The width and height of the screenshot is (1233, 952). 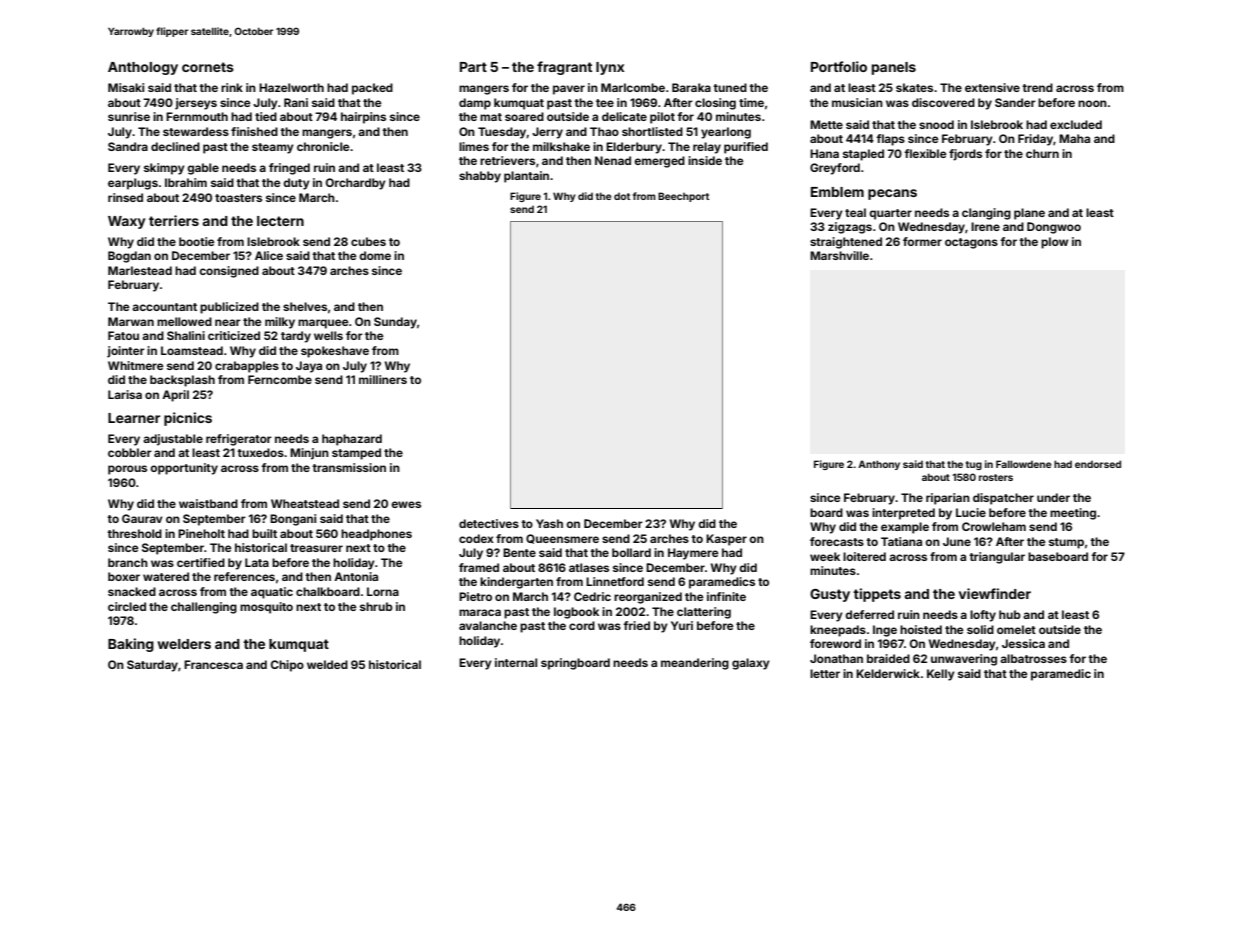 What do you see at coordinates (516, 662) in the screenshot?
I see `internal` at bounding box center [516, 662].
